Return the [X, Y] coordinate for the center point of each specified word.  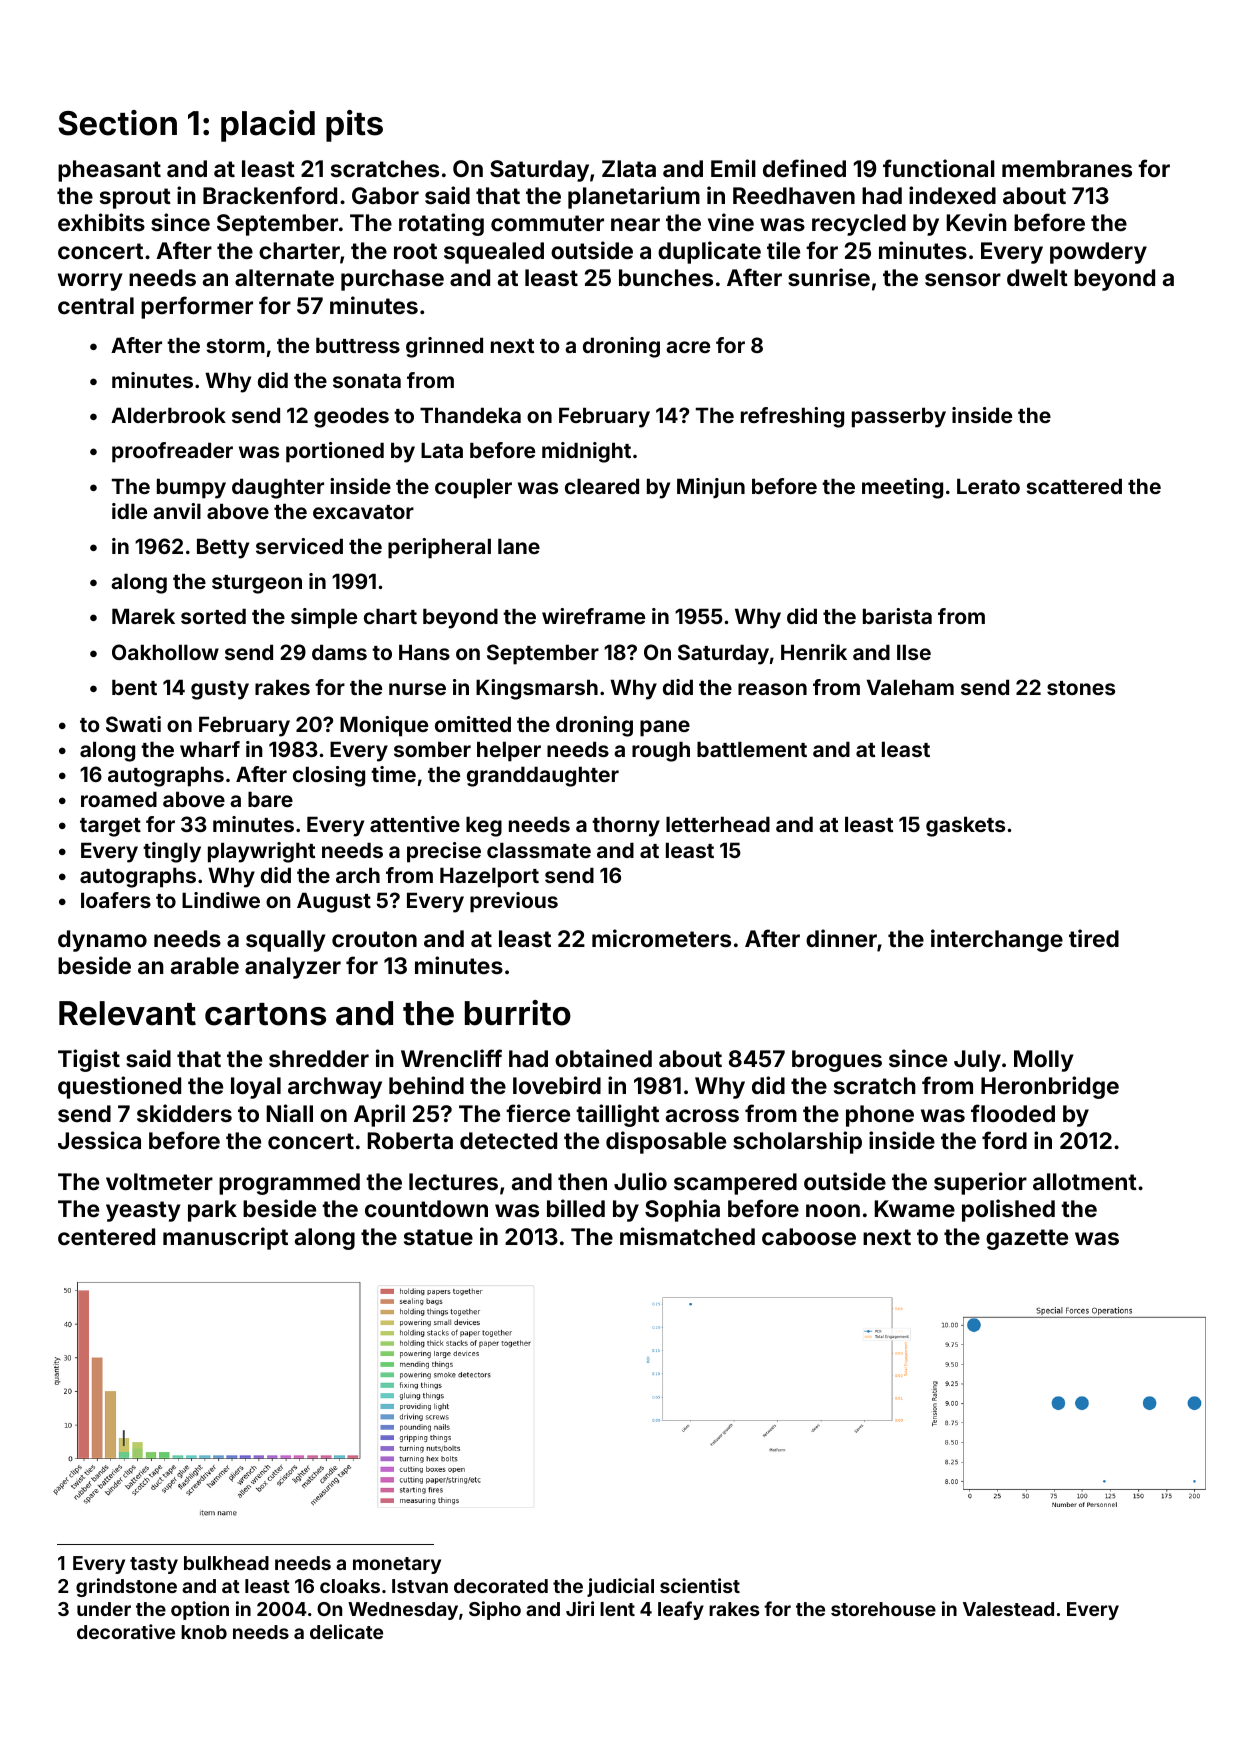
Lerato [988, 486]
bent [134, 687]
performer [197, 307]
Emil [733, 168]
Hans [424, 652]
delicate [346, 1631]
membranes [1067, 168]
